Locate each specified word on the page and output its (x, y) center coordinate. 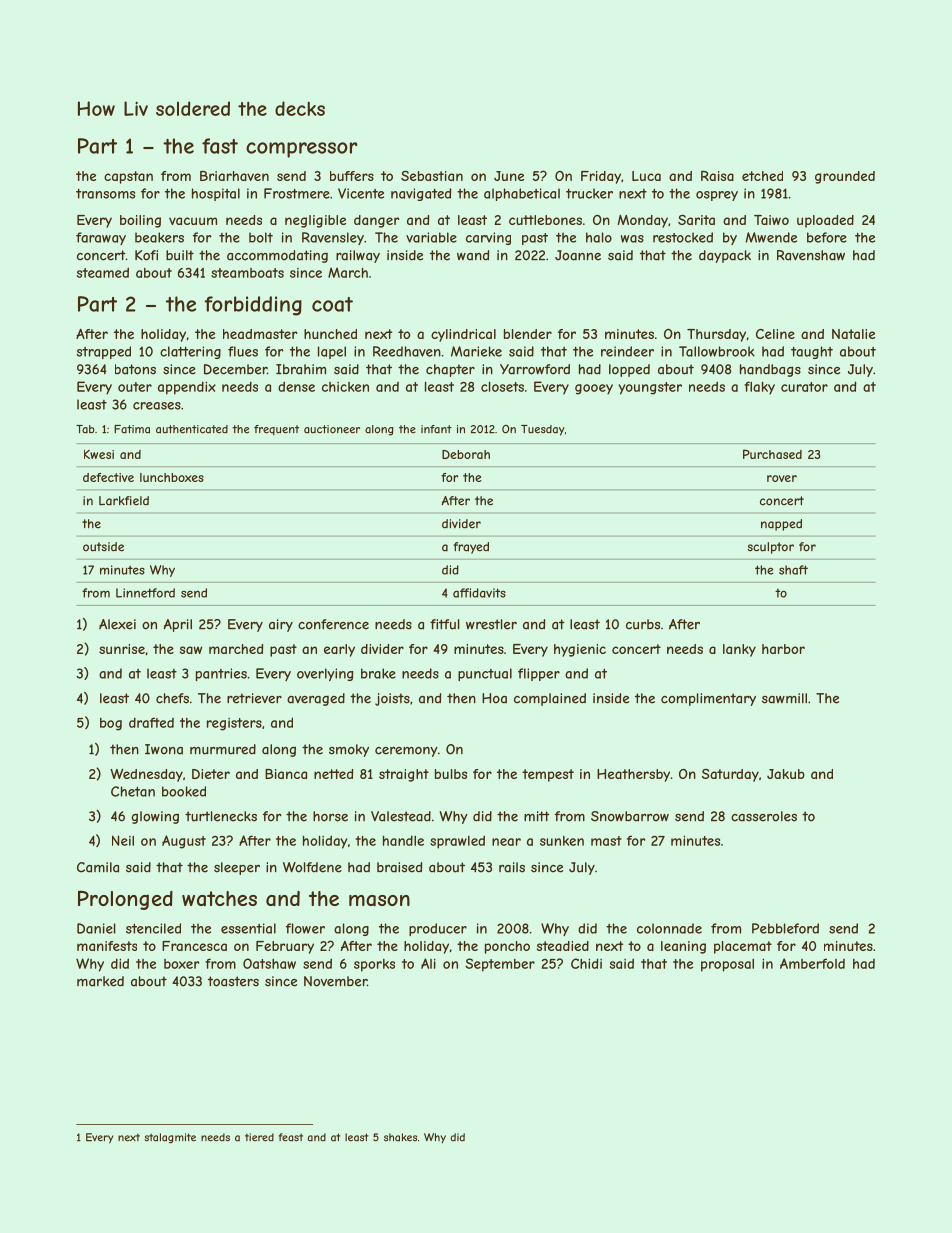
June (509, 176)
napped (781, 525)
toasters (233, 981)
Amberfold (812, 963)
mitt (537, 816)
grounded (845, 177)
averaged (316, 699)
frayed (471, 548)
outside (103, 547)
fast (220, 146)
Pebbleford (785, 928)
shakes (400, 1137)
